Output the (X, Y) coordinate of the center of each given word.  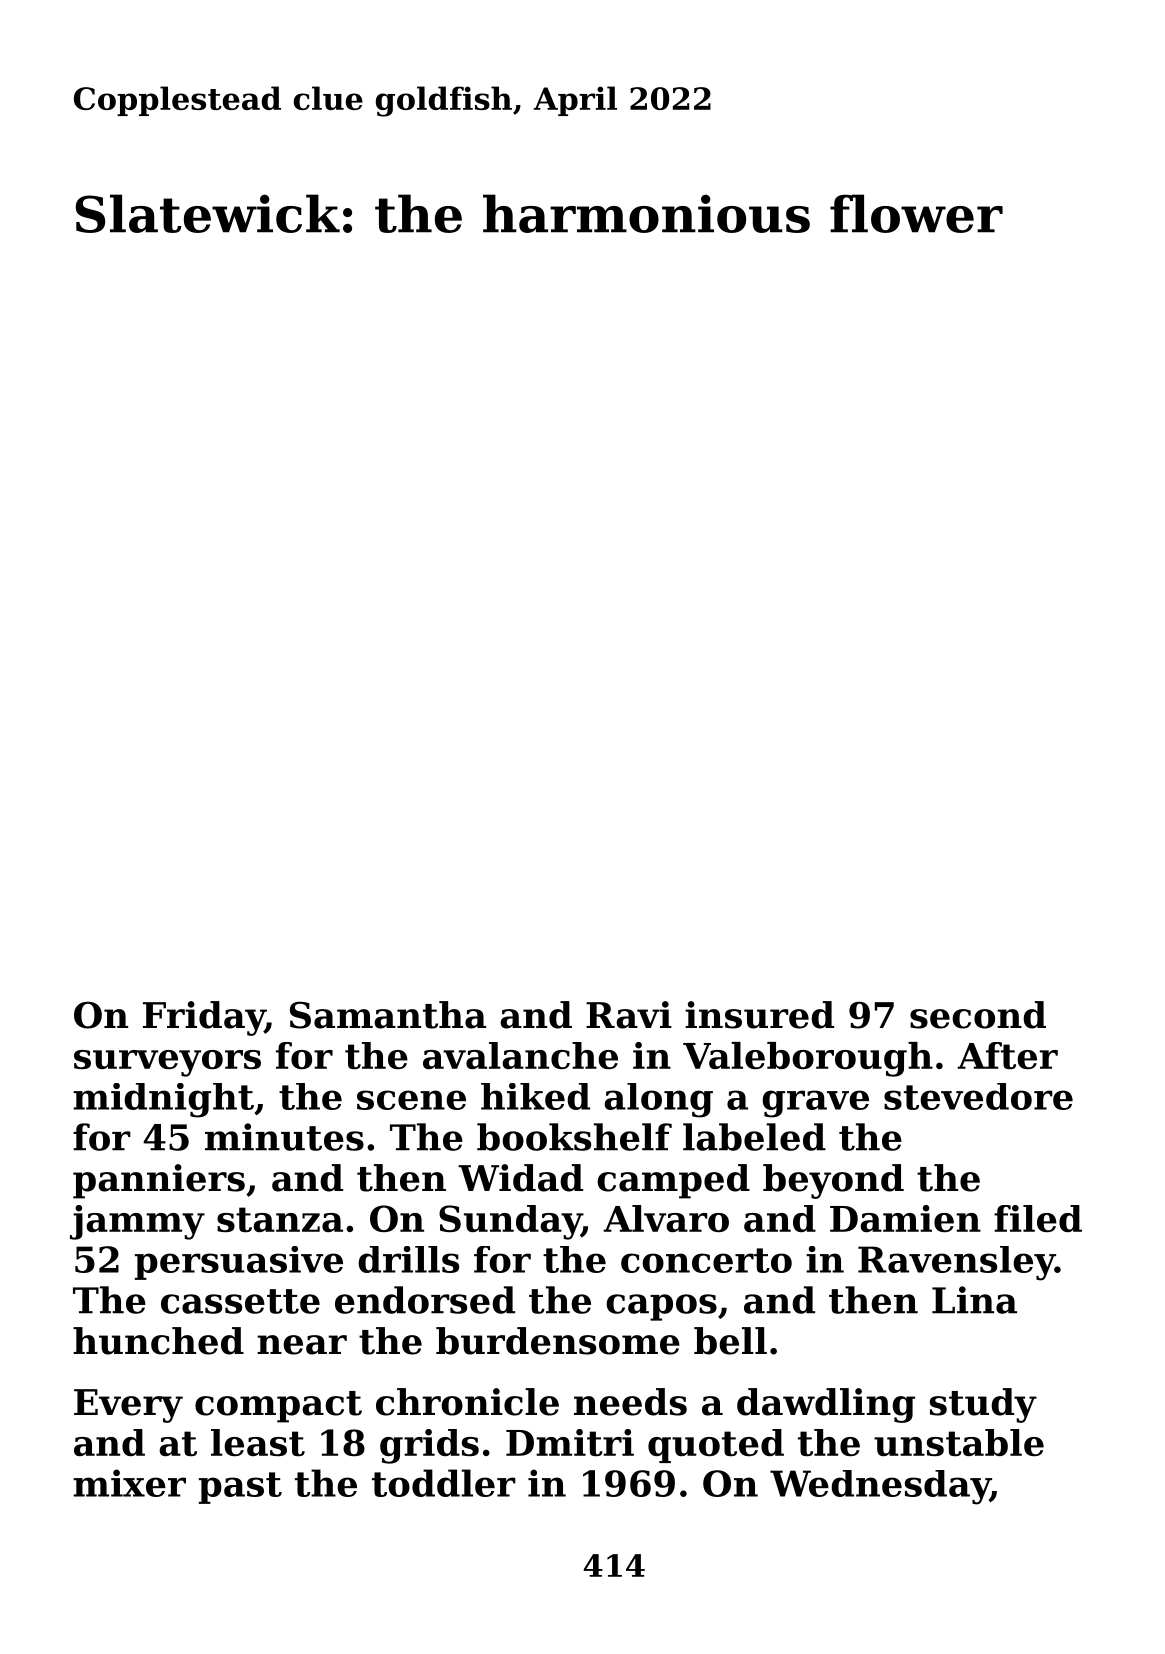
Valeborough (808, 1059)
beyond (833, 1181)
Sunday (510, 1222)
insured (759, 1015)
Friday (204, 1018)
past (240, 1488)
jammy (137, 1222)
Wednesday (880, 1487)
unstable (959, 1442)
